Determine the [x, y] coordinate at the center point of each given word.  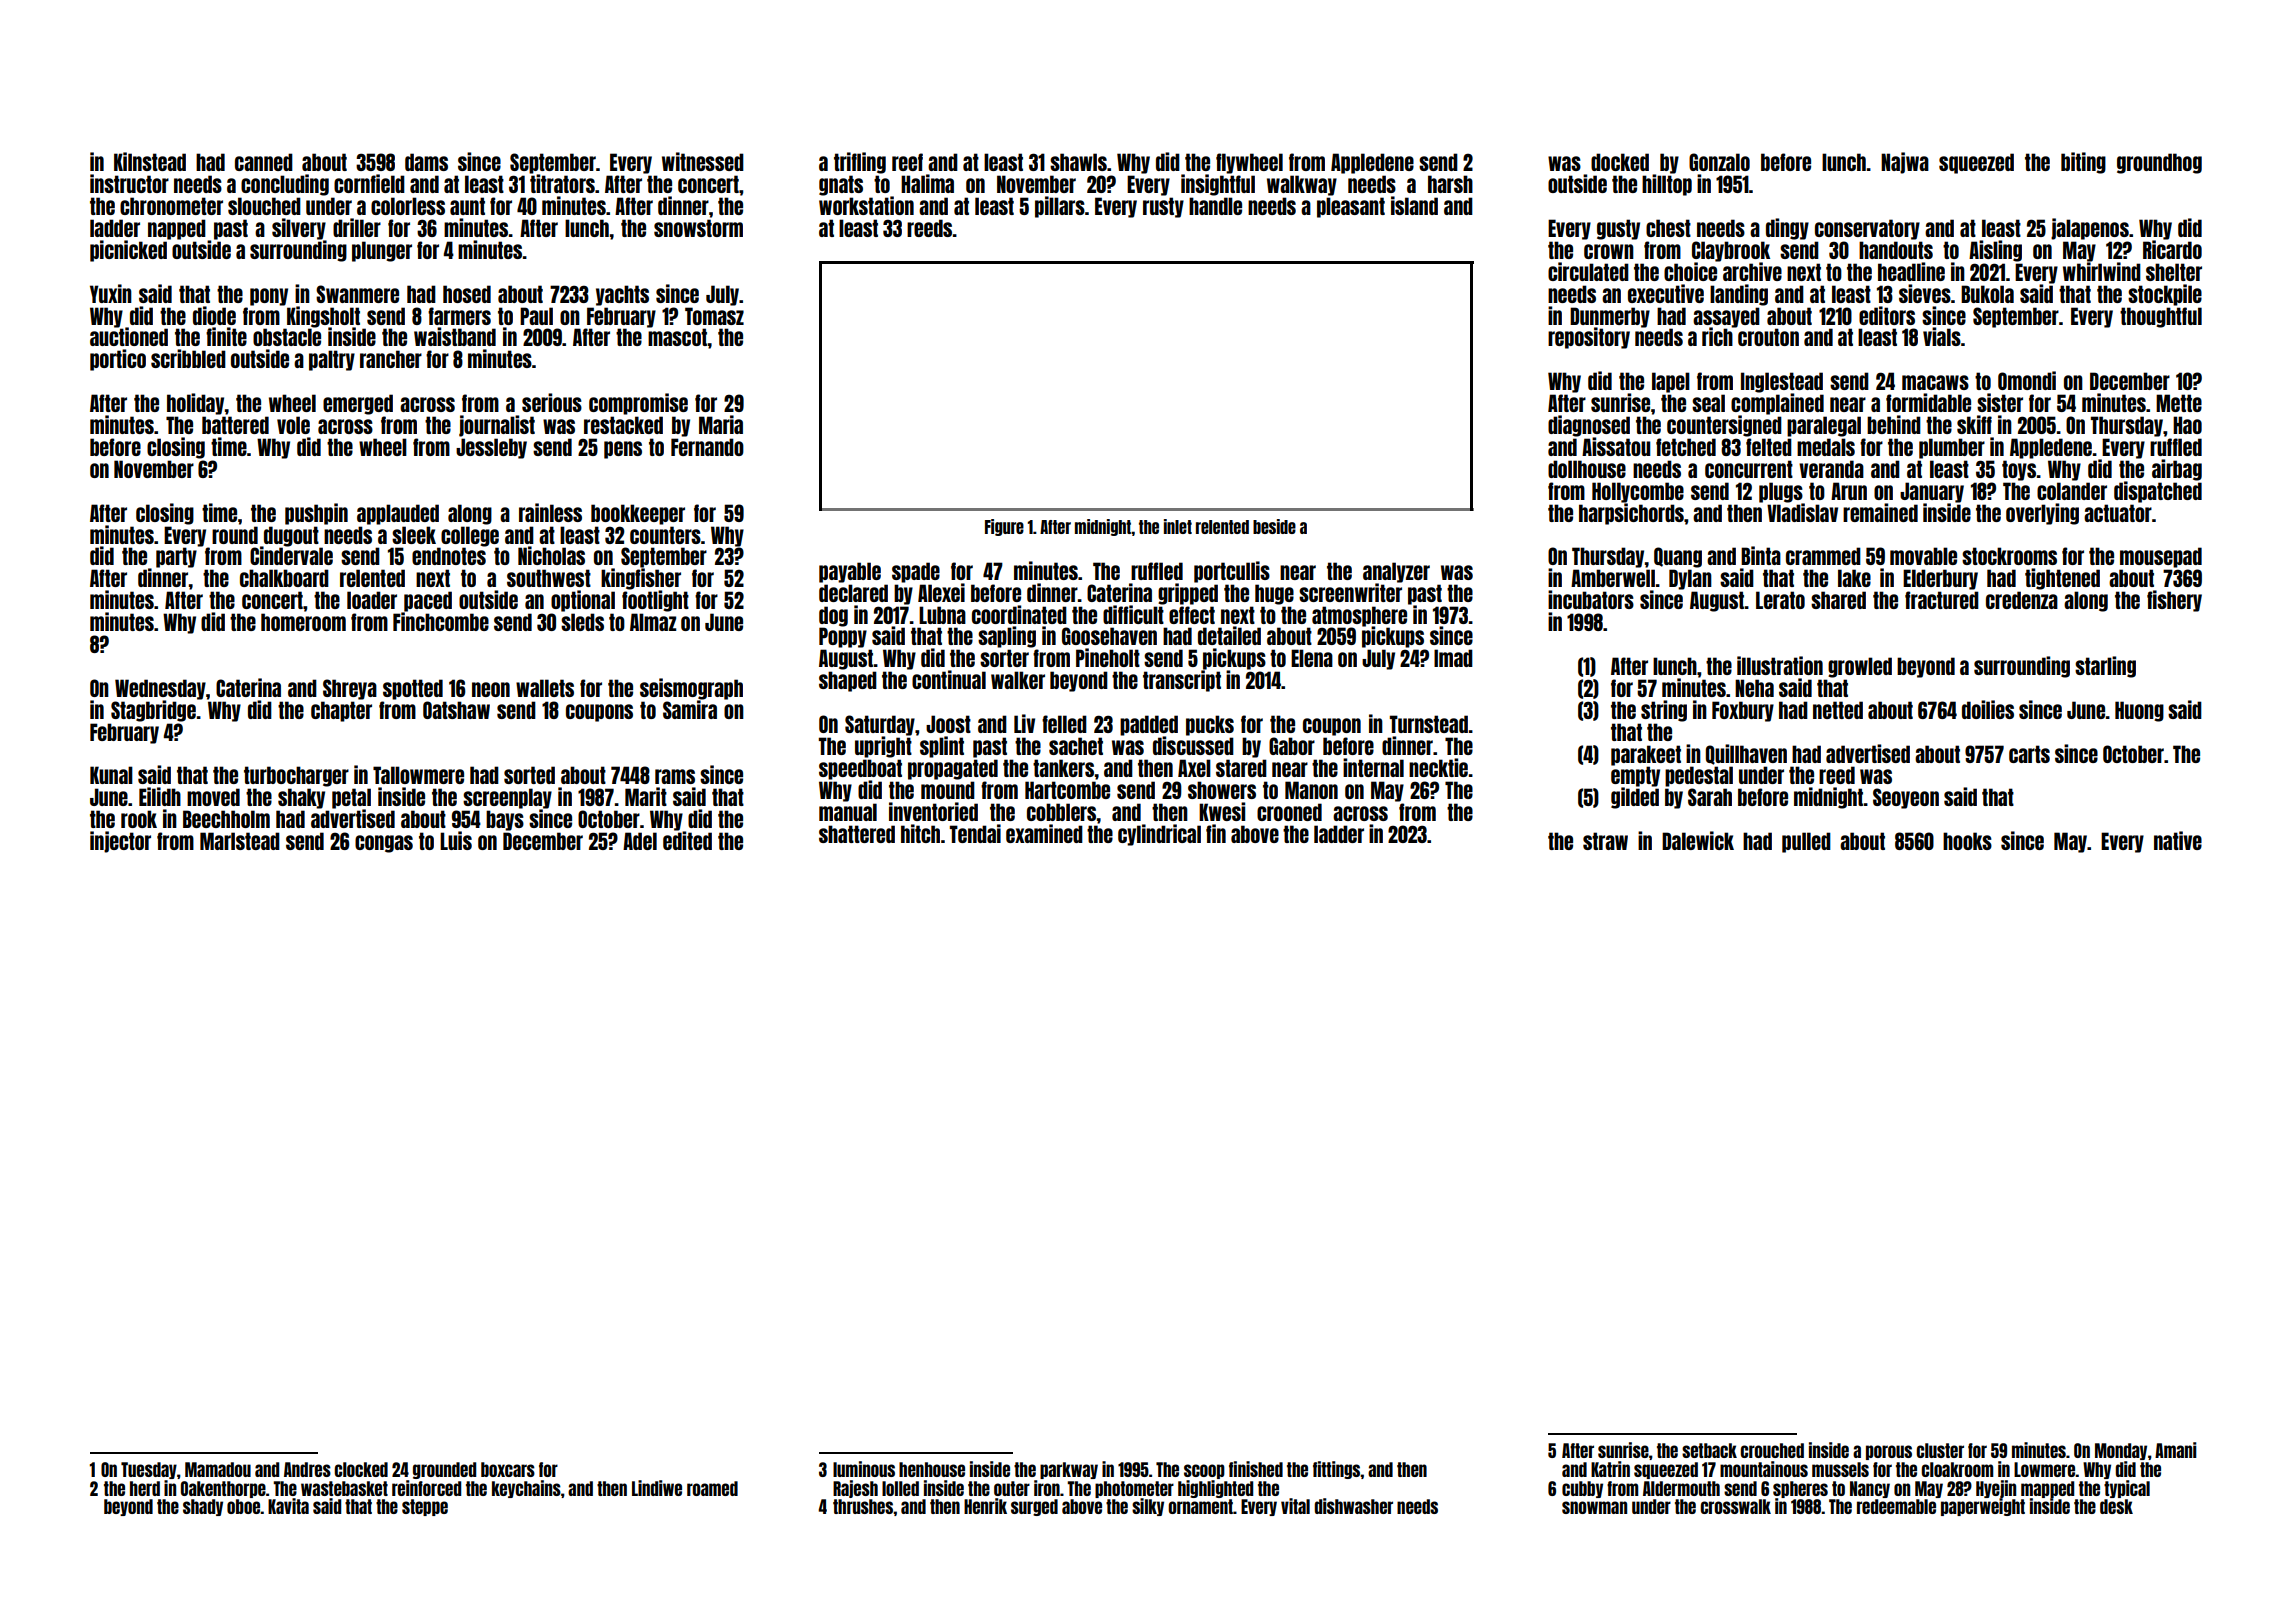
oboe [244, 1506]
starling [2105, 667]
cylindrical [1159, 835]
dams [426, 162]
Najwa [1905, 163]
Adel [640, 841]
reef [907, 162]
